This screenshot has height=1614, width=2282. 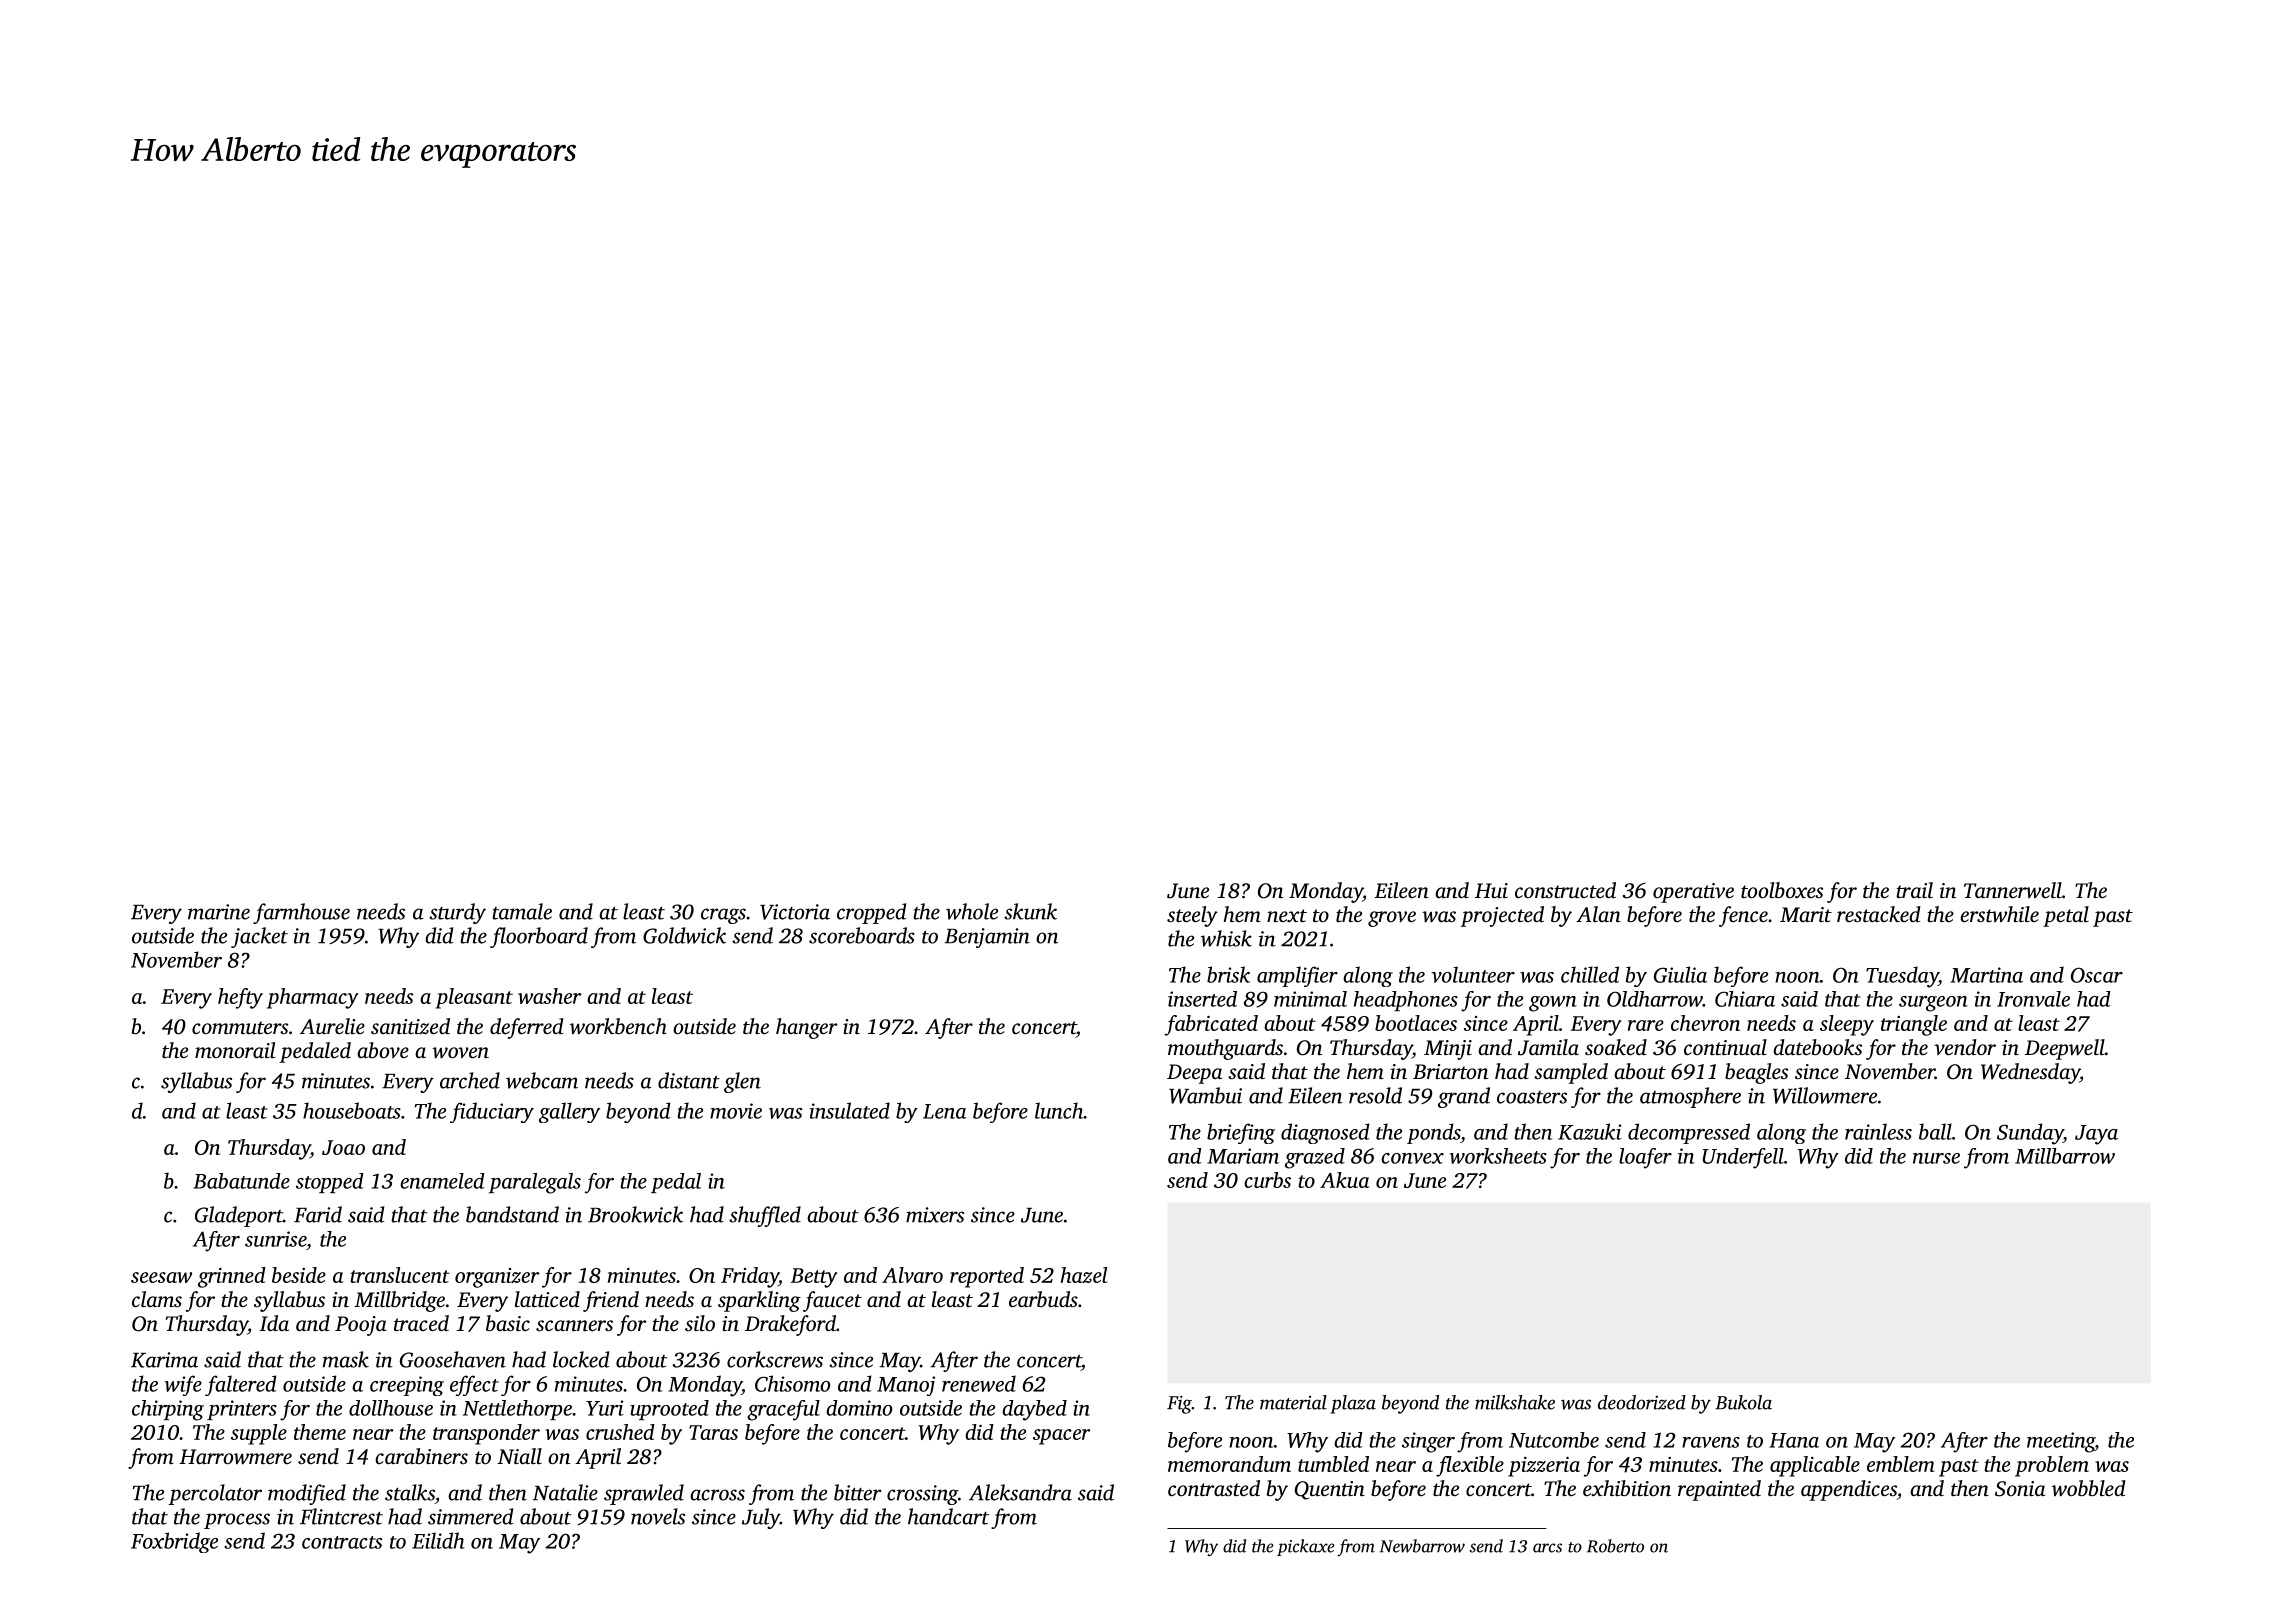 I want to click on Bukola, so click(x=1743, y=1402).
